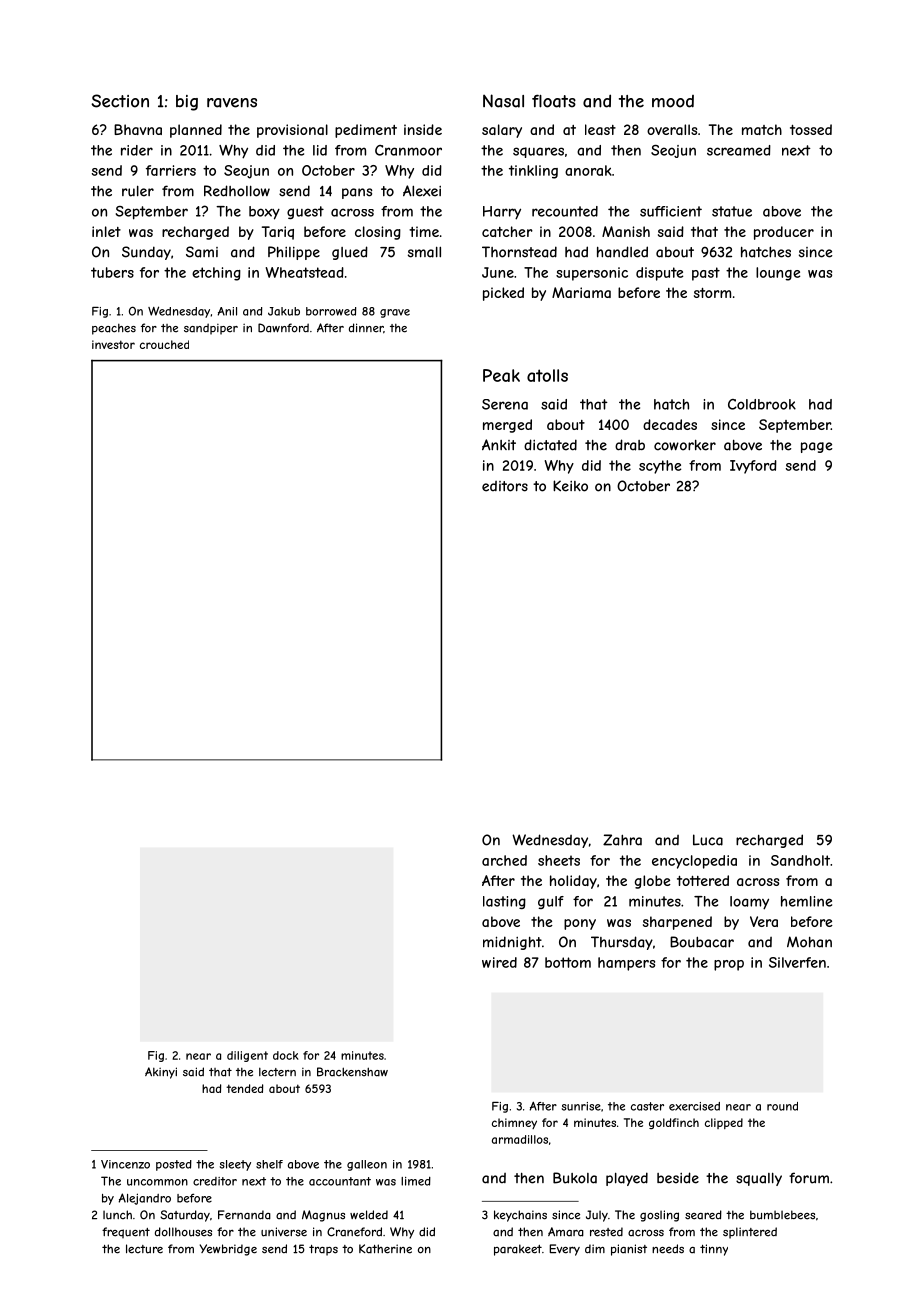 The height and width of the screenshot is (1308, 924). What do you see at coordinates (570, 486) in the screenshot?
I see `Keiko` at bounding box center [570, 486].
